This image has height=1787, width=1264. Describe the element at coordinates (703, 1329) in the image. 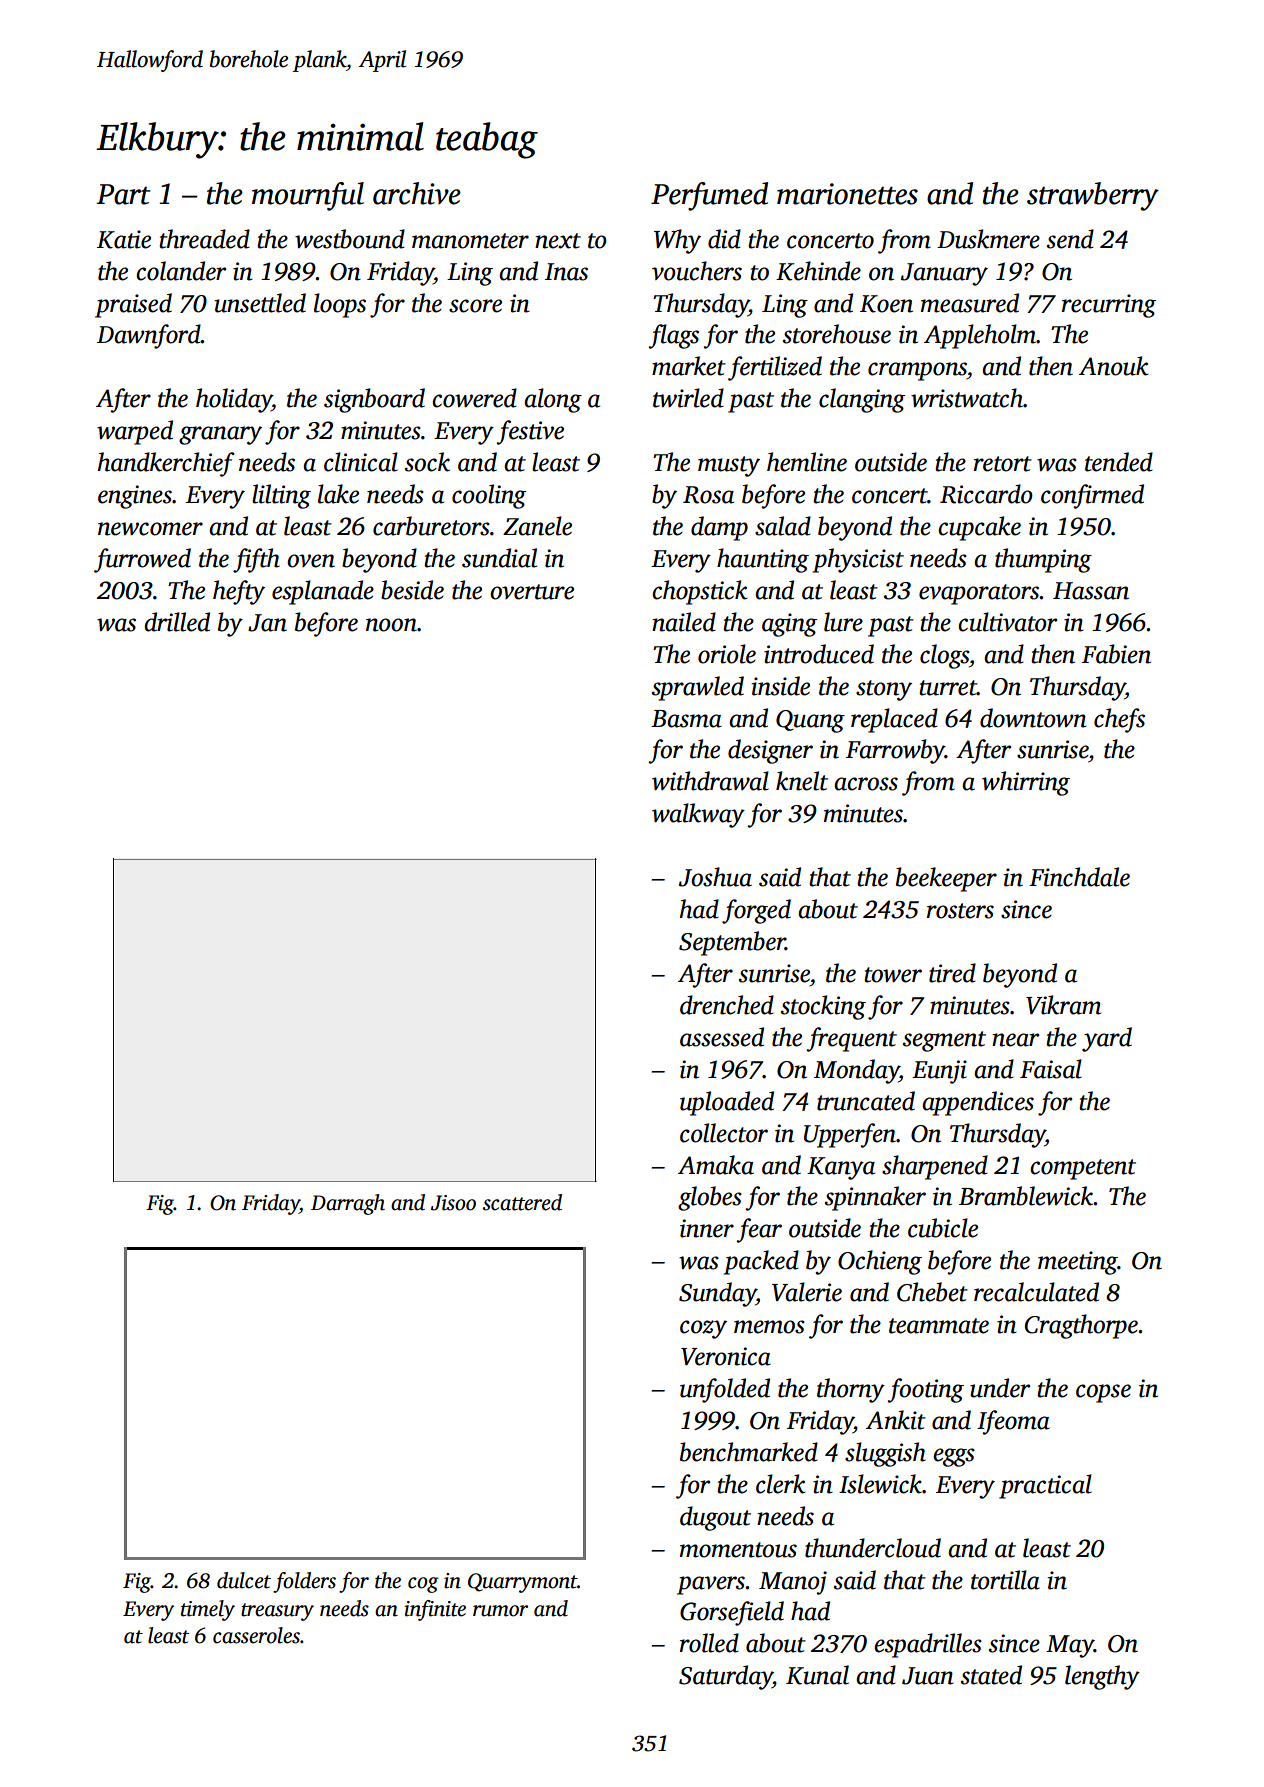

I see `cozy` at that location.
